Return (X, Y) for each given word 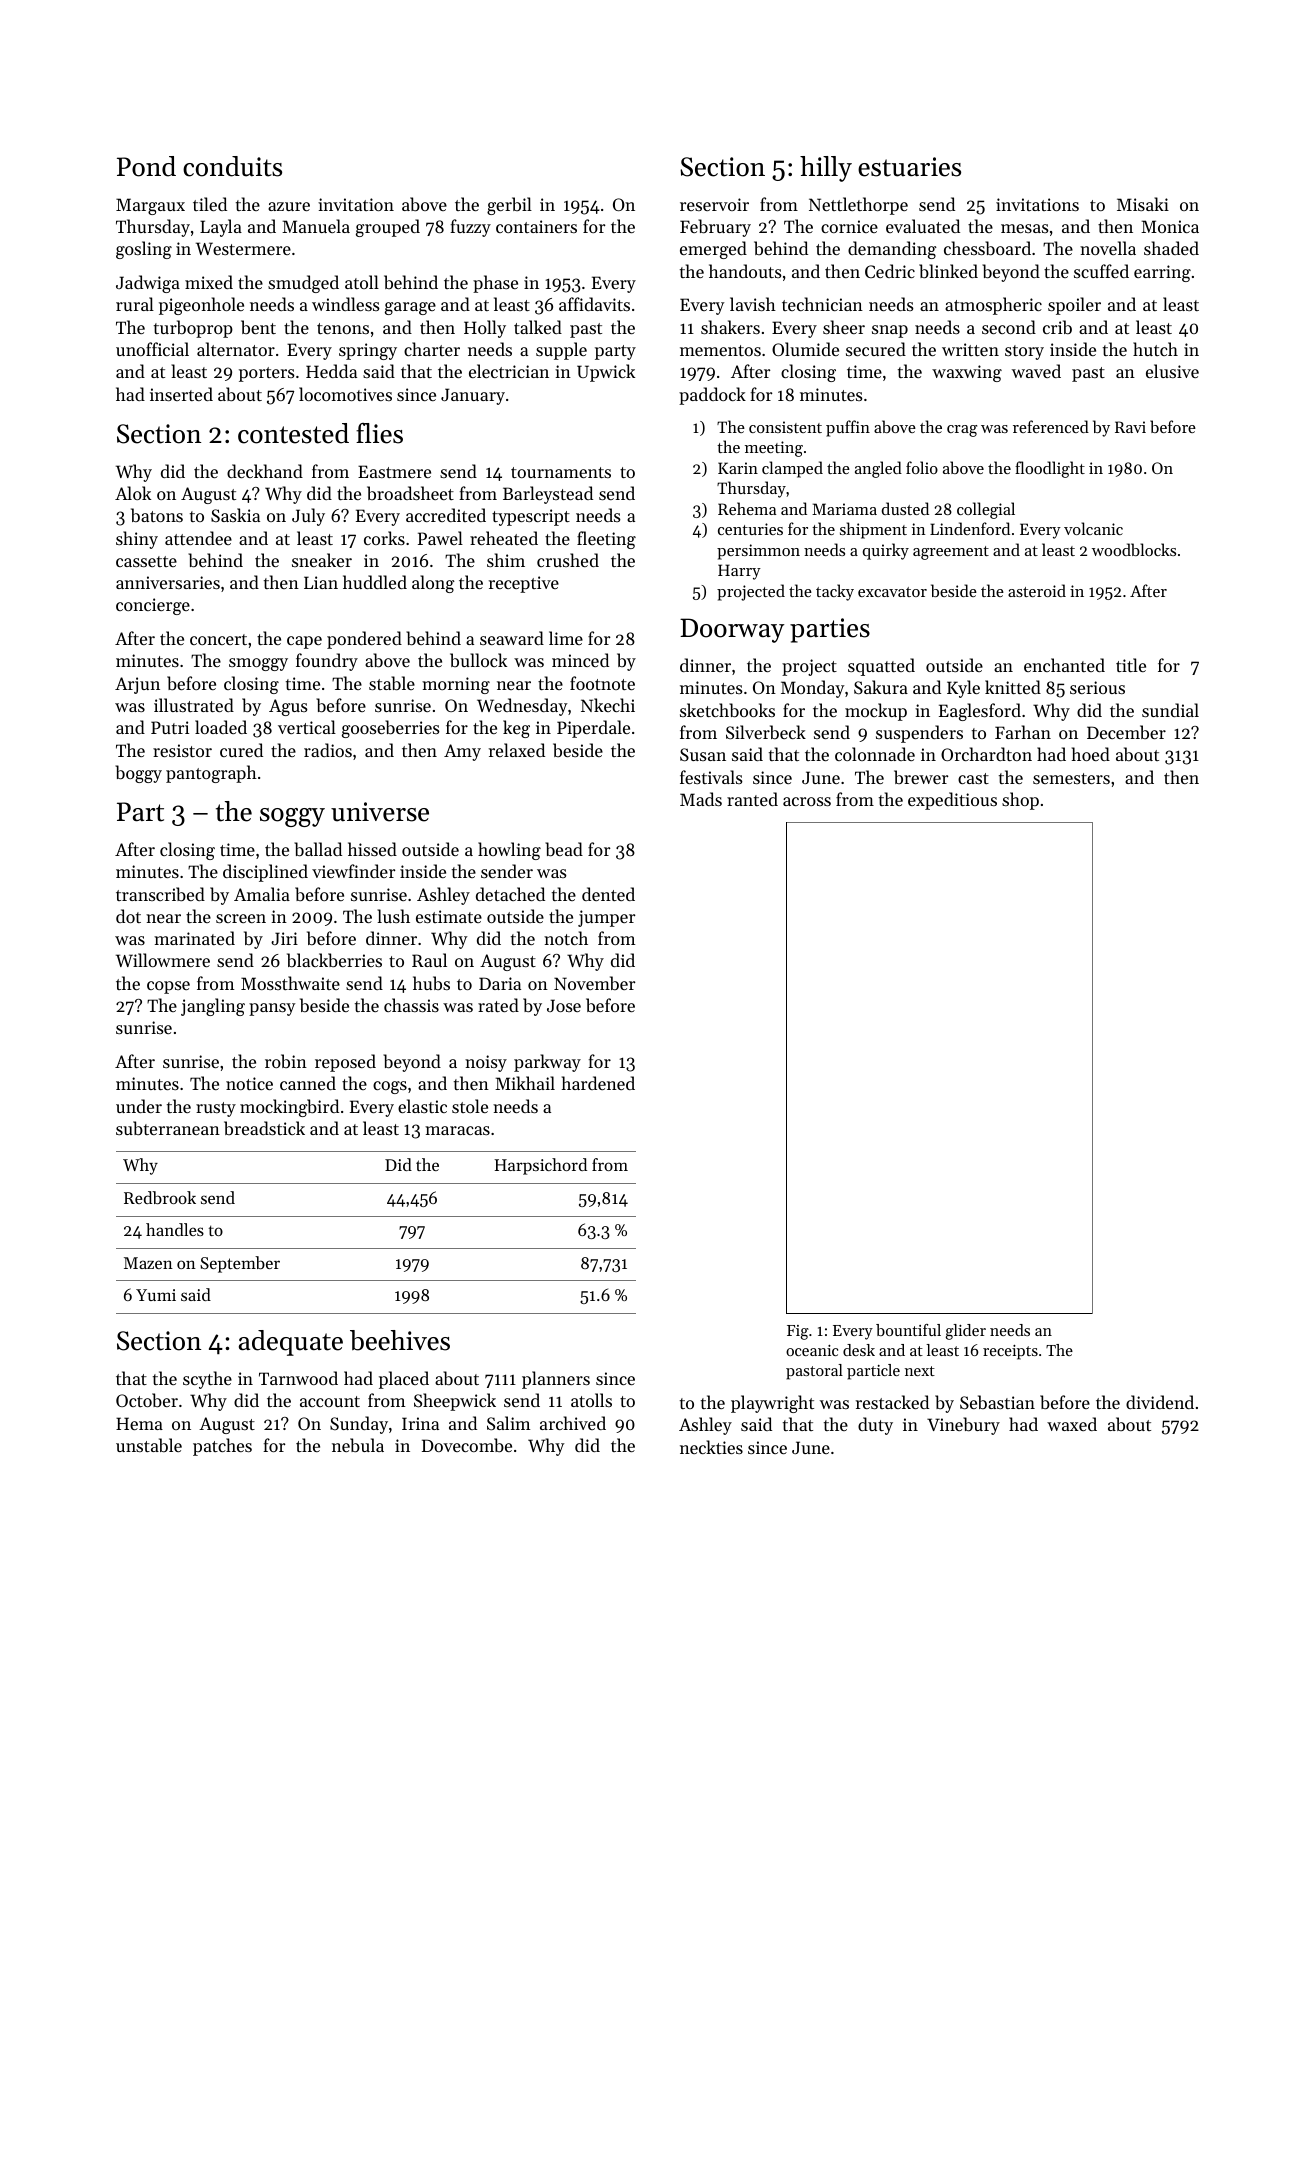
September (240, 1264)
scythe (207, 1380)
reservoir (714, 204)
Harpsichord (540, 1166)
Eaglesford (980, 712)
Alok (133, 493)
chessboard (987, 248)
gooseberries (391, 729)
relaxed (517, 750)
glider (966, 1332)
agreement (951, 553)
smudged (303, 284)
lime (566, 638)
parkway (547, 1063)
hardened (598, 1083)
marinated (194, 938)
